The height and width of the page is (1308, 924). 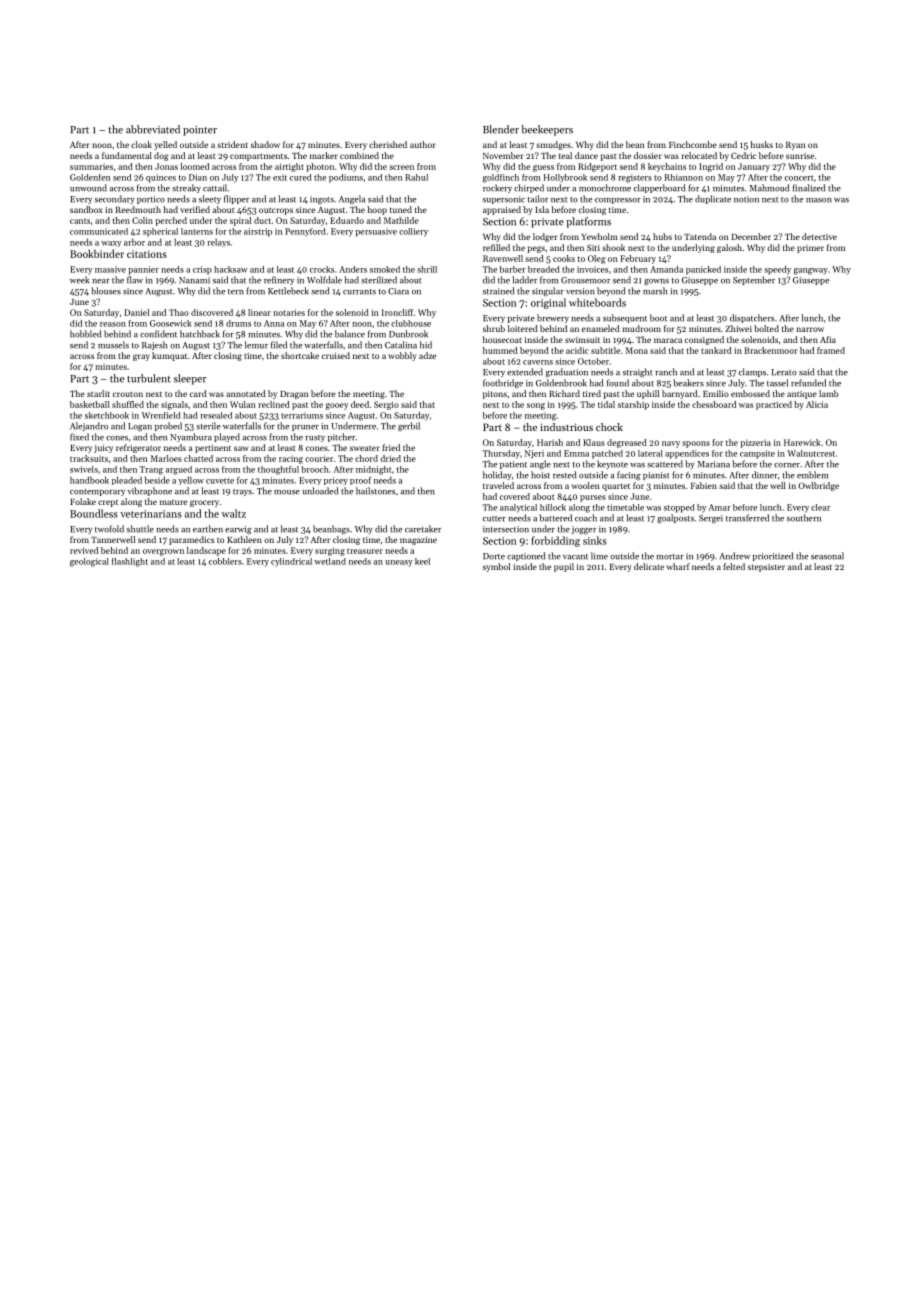 What do you see at coordinates (236, 199) in the page?
I see `flipper` at bounding box center [236, 199].
